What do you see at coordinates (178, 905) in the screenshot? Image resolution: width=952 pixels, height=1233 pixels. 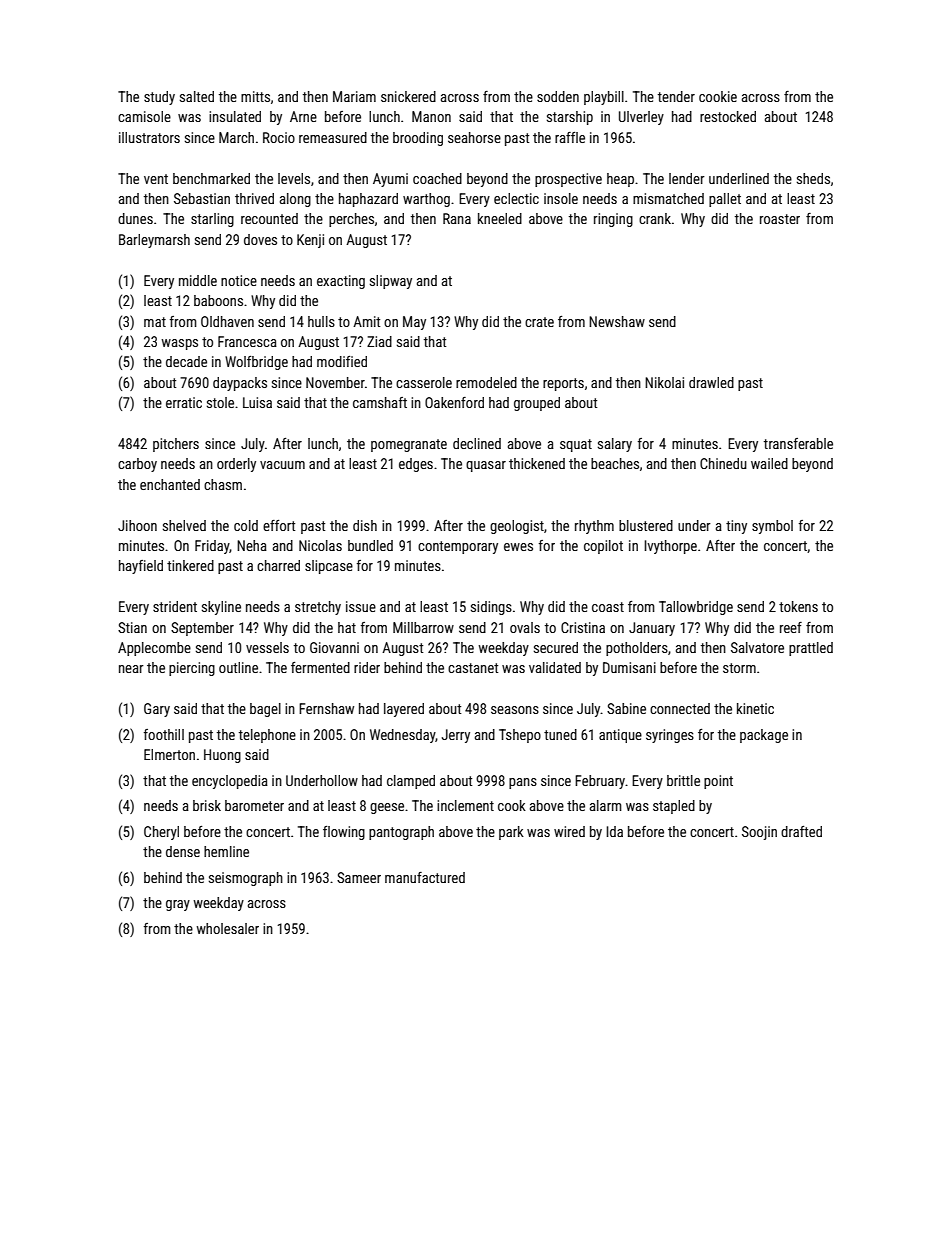 I see `gray` at bounding box center [178, 905].
